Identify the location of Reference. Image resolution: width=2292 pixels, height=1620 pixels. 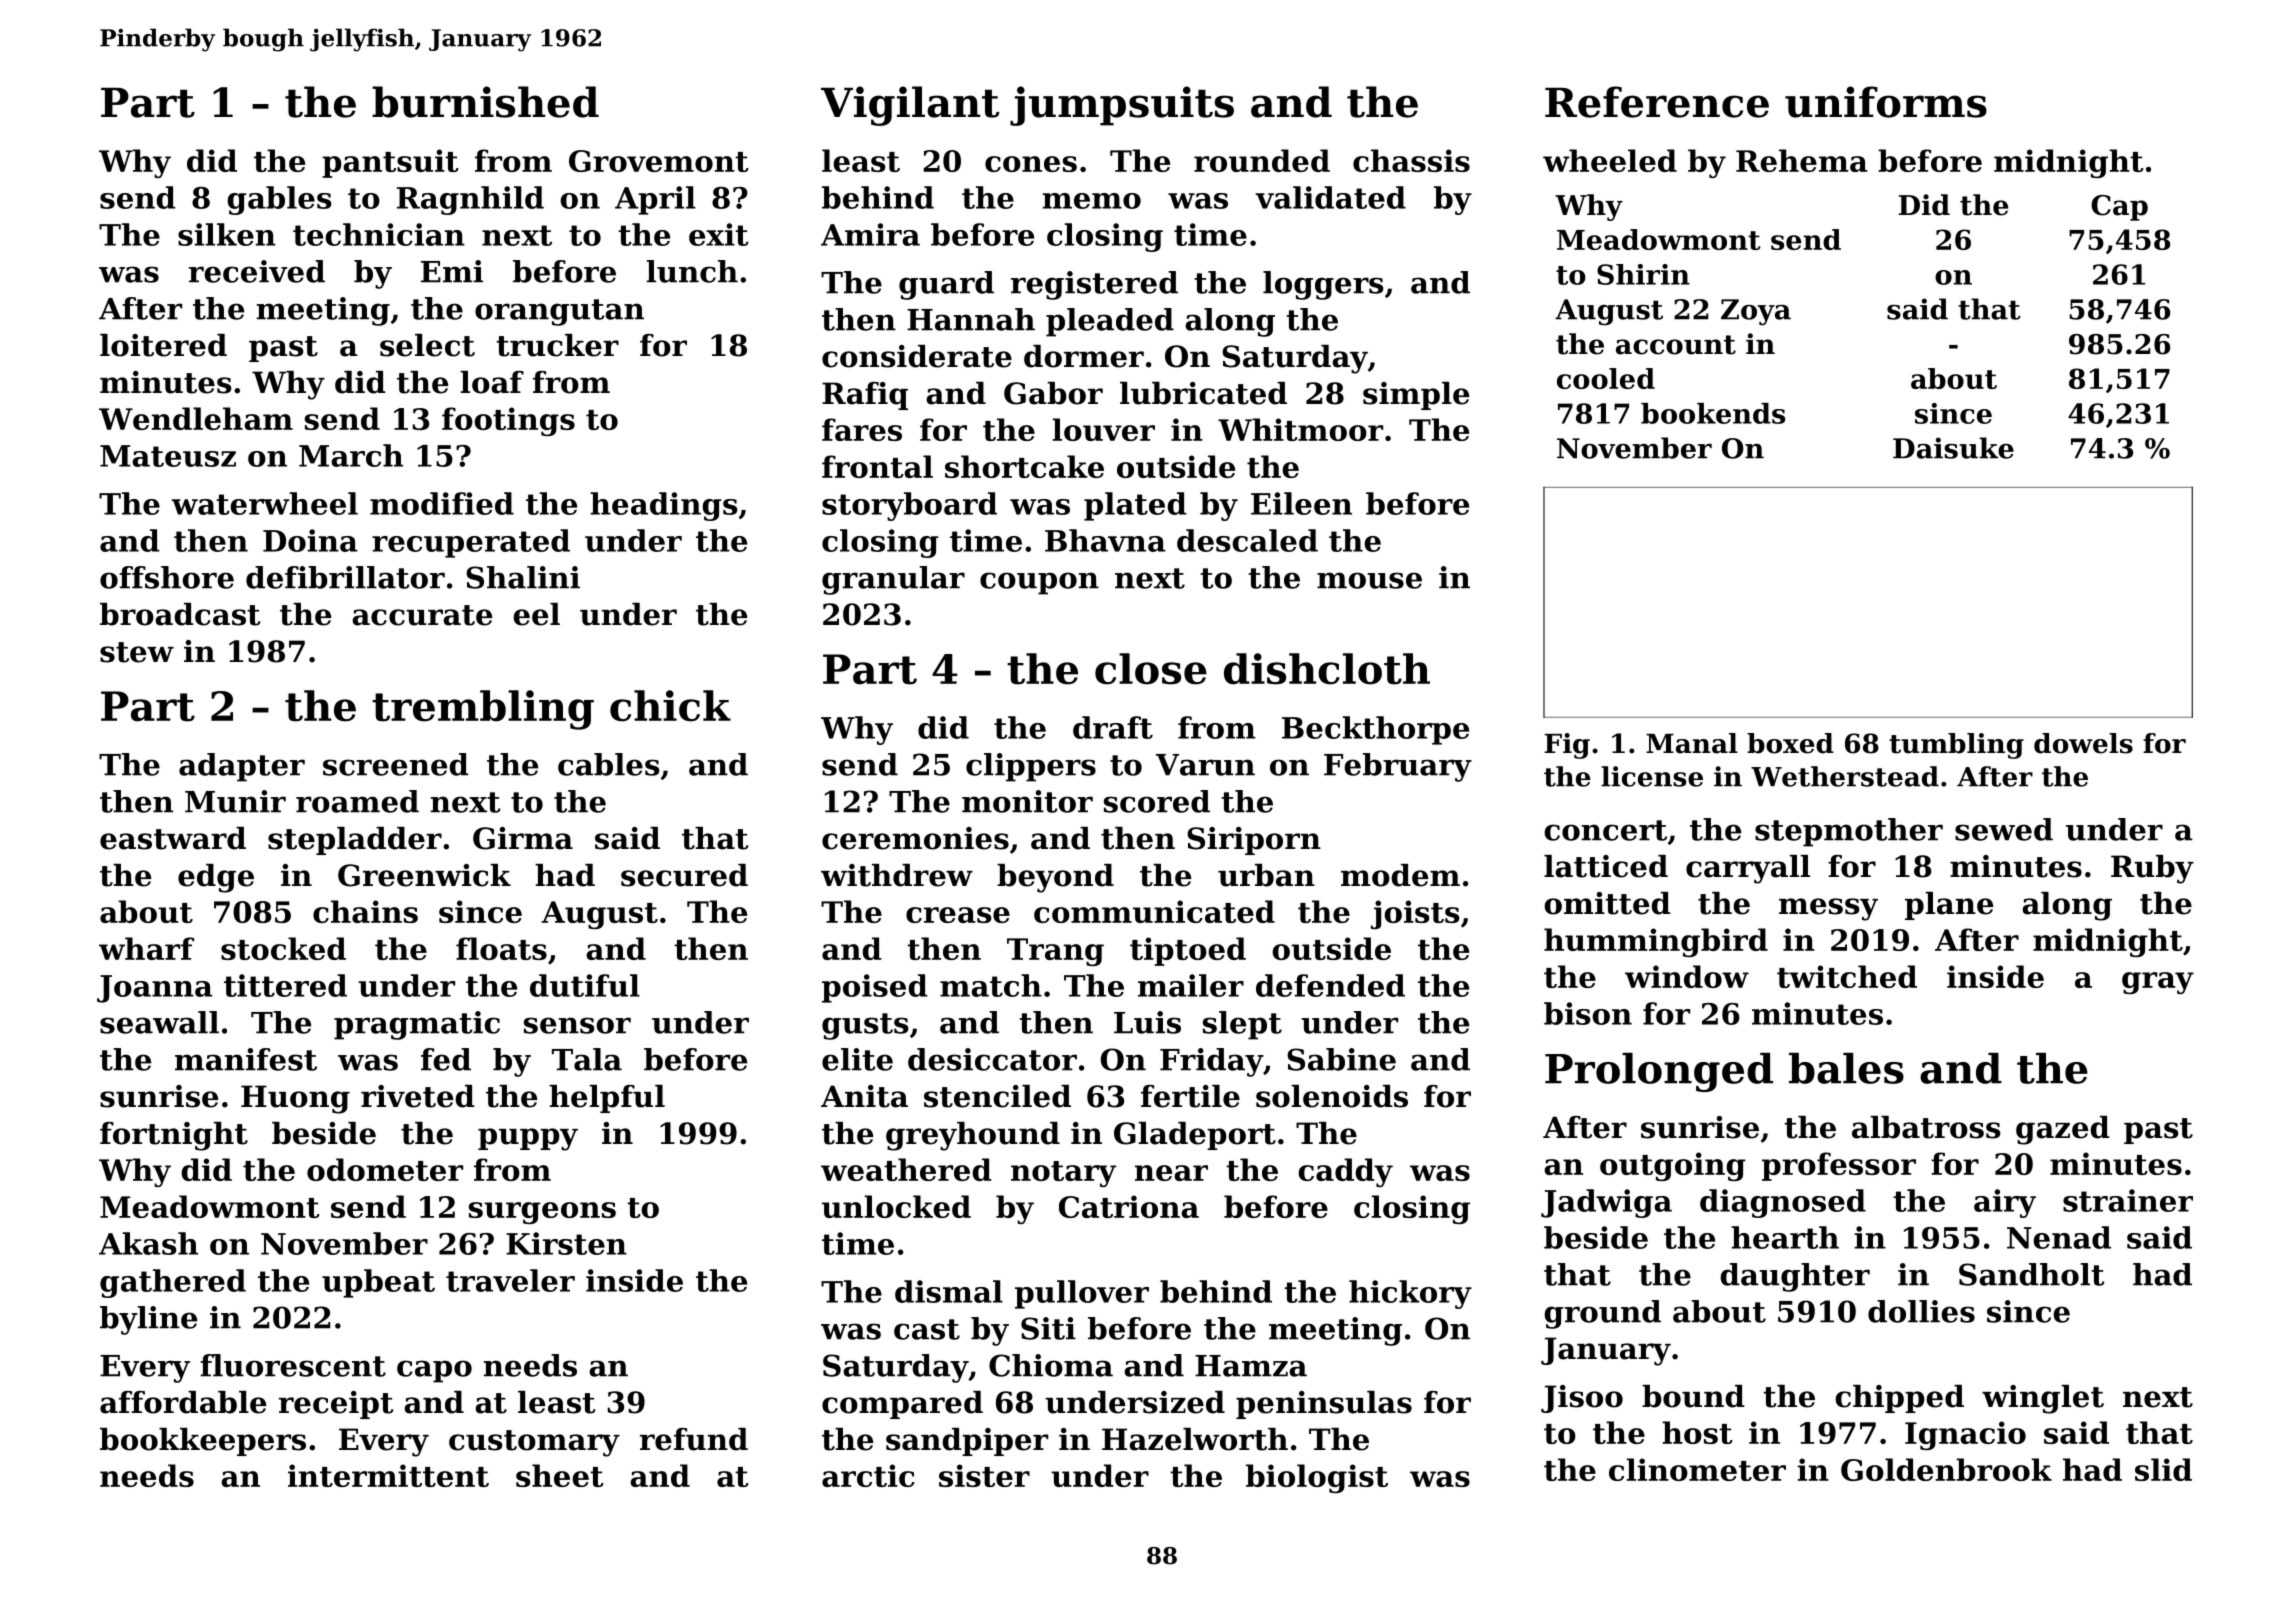
(1657, 102).
